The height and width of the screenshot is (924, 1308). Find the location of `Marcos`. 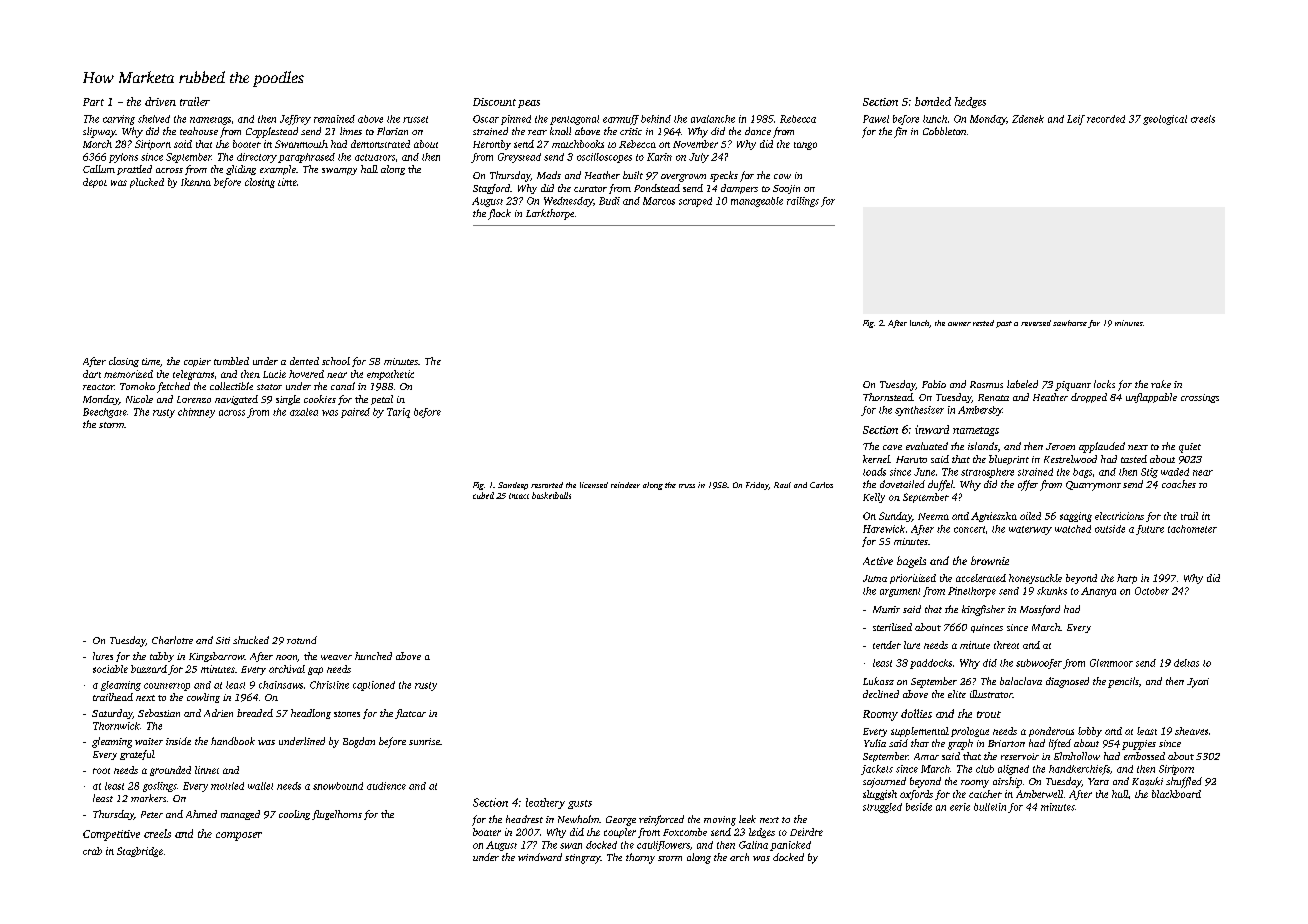

Marcos is located at coordinates (659, 201).
